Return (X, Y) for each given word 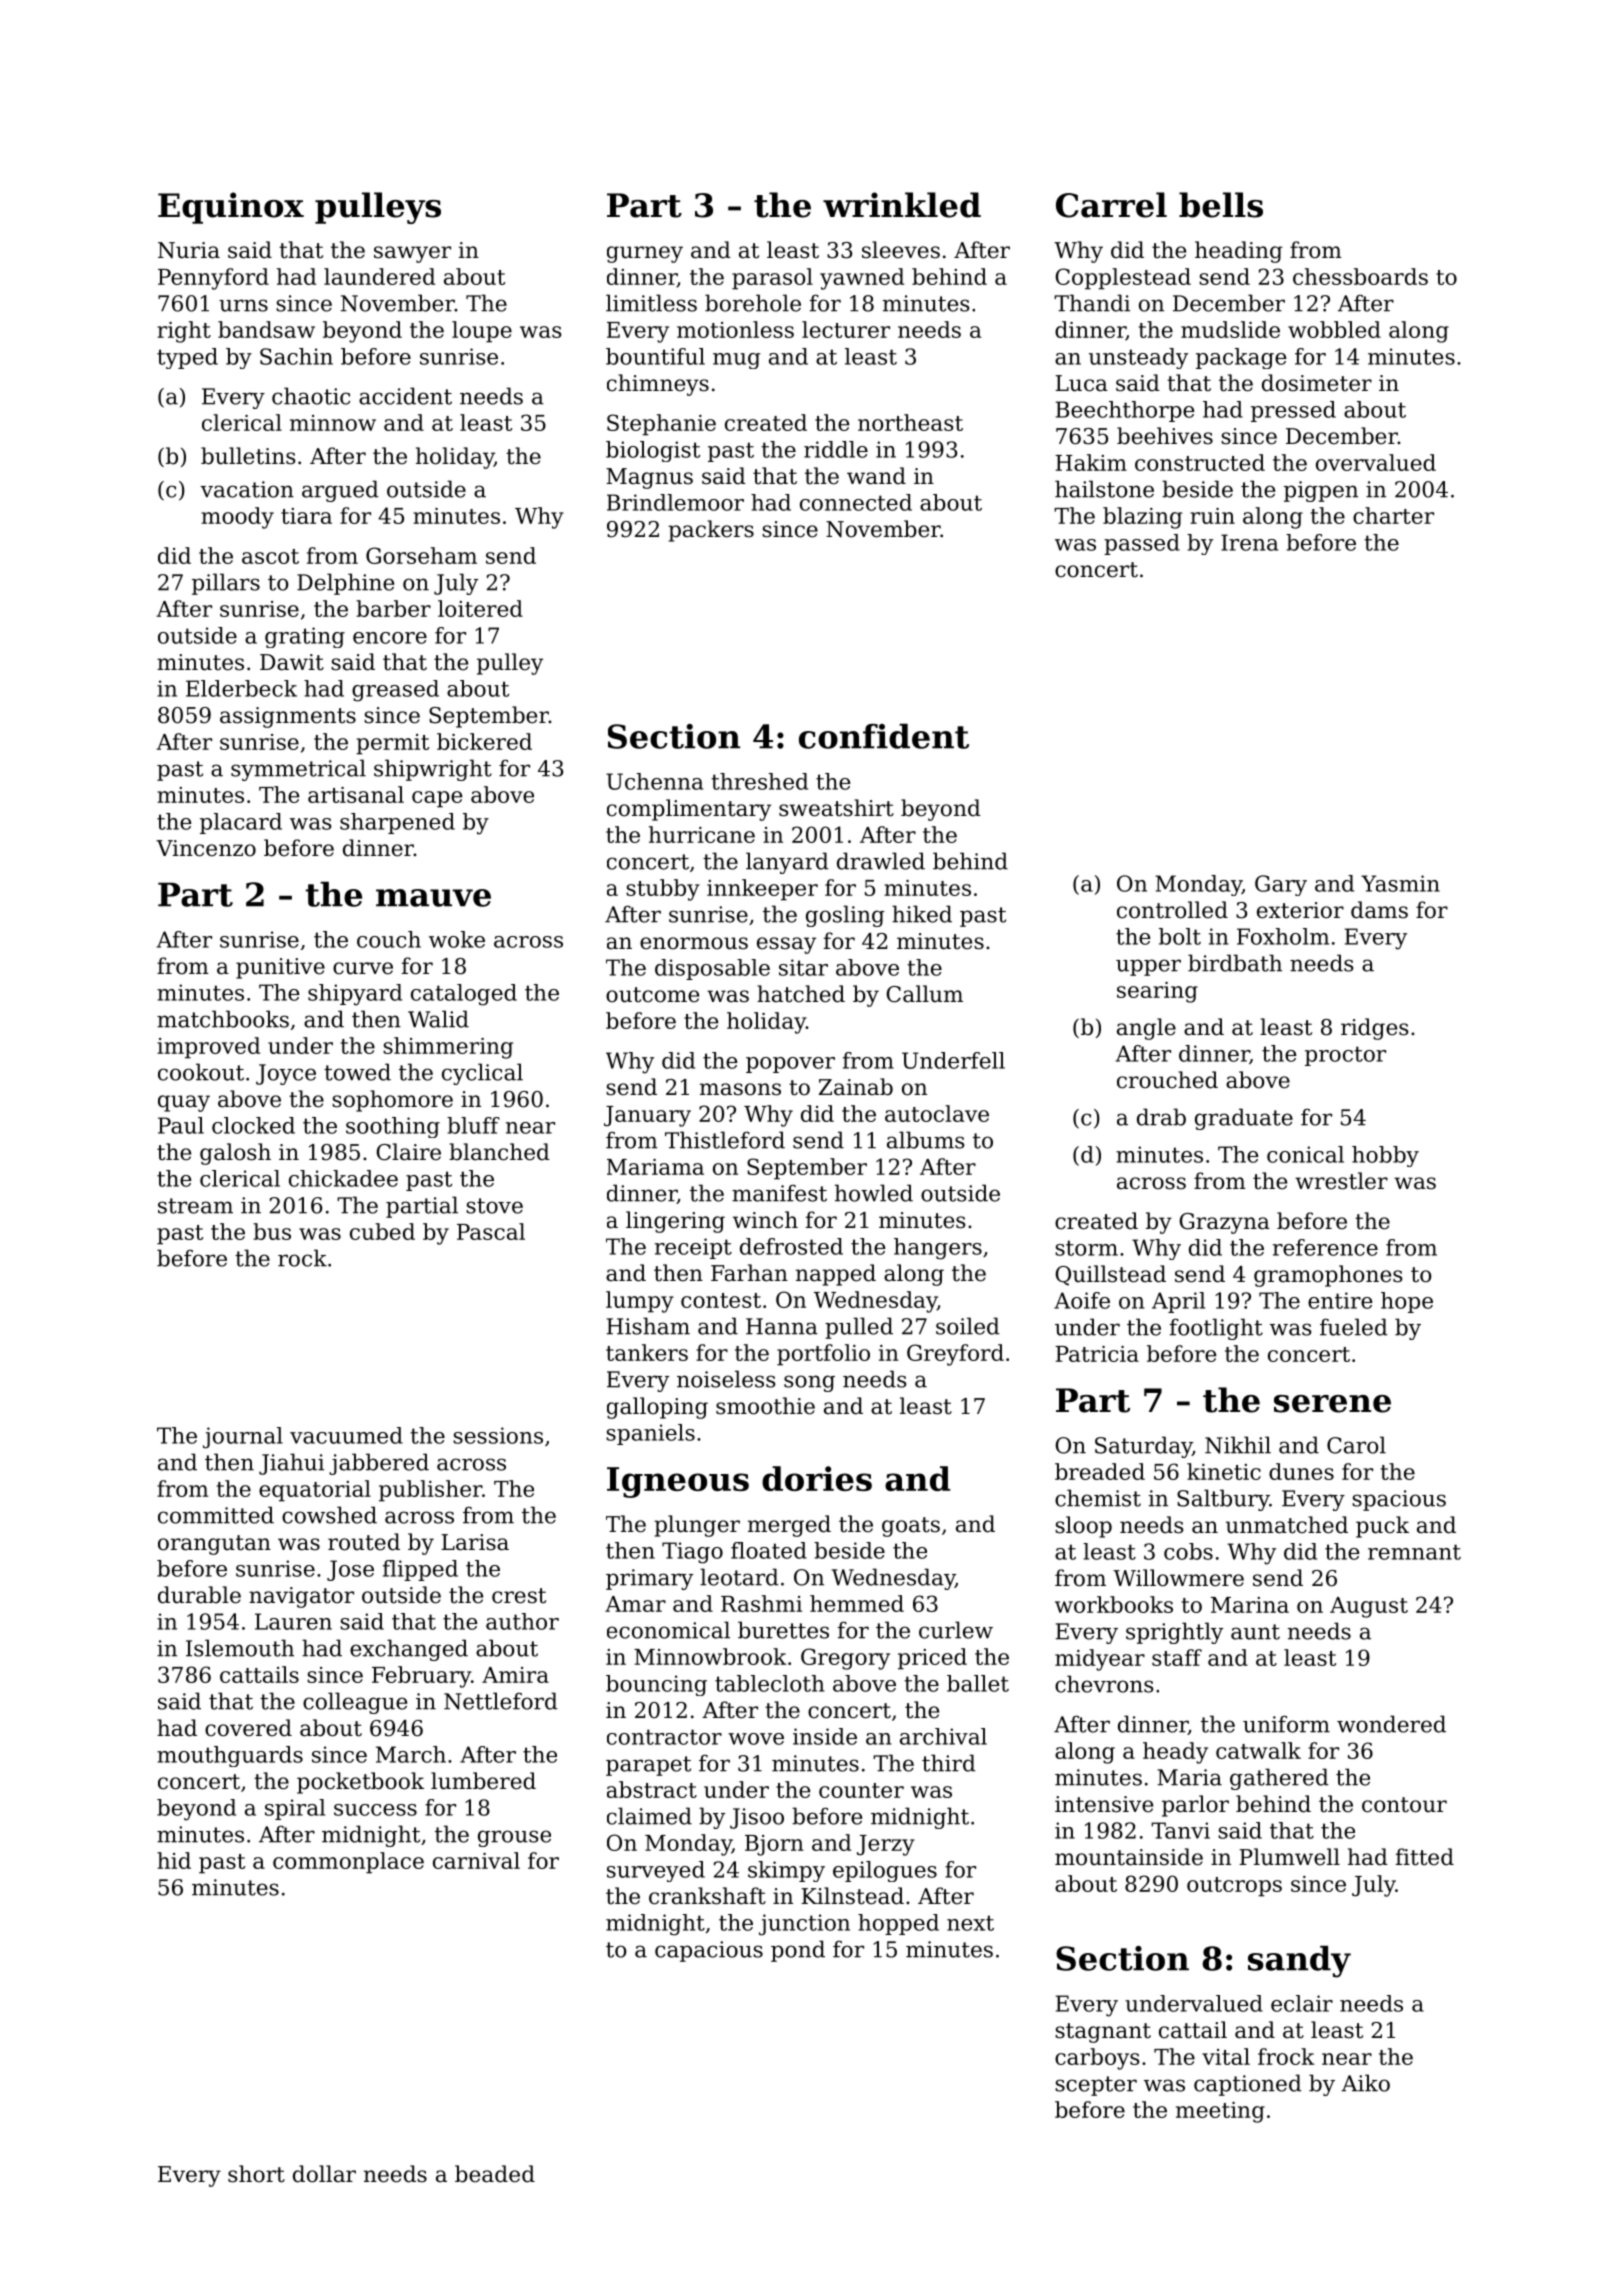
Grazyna (1224, 1223)
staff (1177, 1657)
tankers (647, 1352)
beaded (495, 2174)
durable (199, 1595)
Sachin (296, 356)
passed (1142, 544)
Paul (181, 1125)
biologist (653, 451)
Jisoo (757, 1818)
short (256, 2174)
